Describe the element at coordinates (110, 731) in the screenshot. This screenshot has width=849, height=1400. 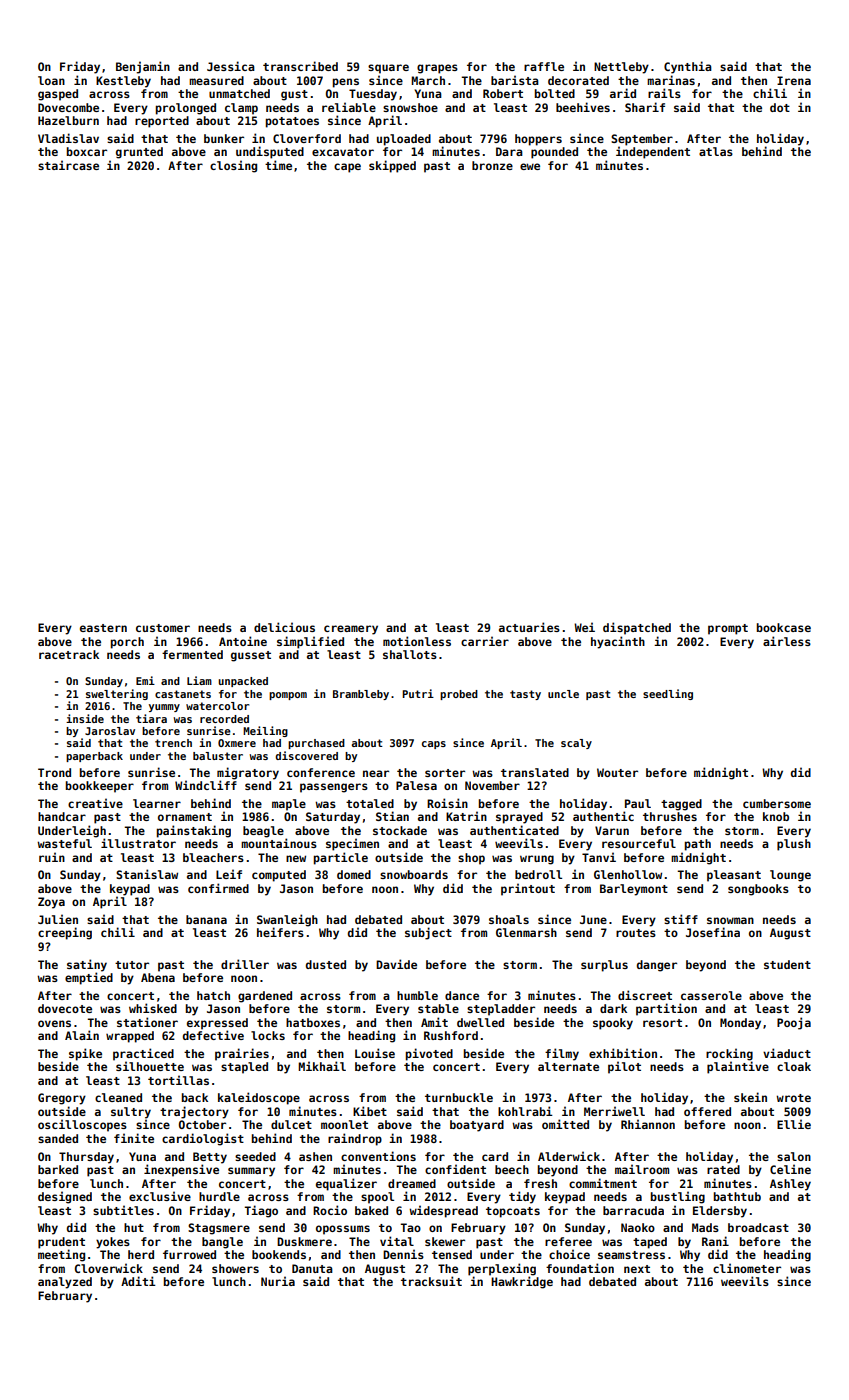
I see `Jaroslav` at that location.
